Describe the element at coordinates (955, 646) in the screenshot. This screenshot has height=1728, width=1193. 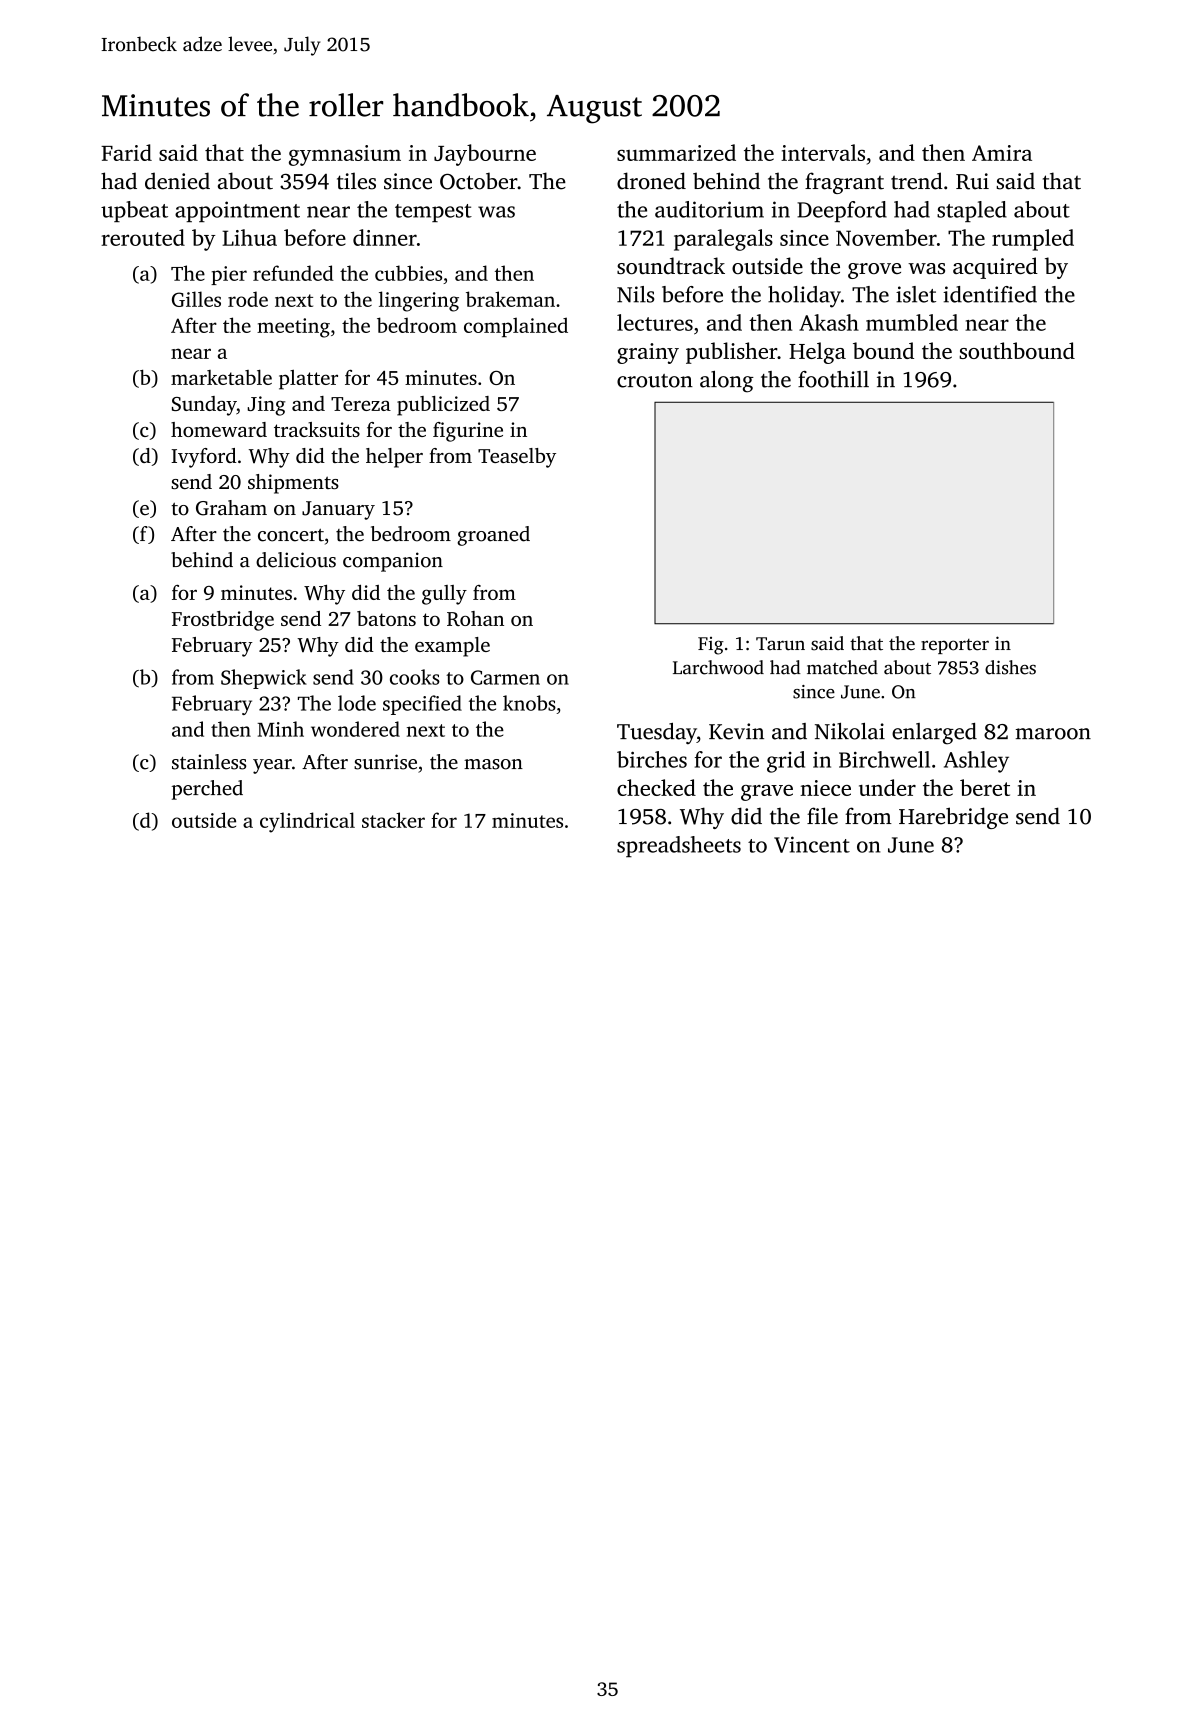
I see `reporter` at that location.
